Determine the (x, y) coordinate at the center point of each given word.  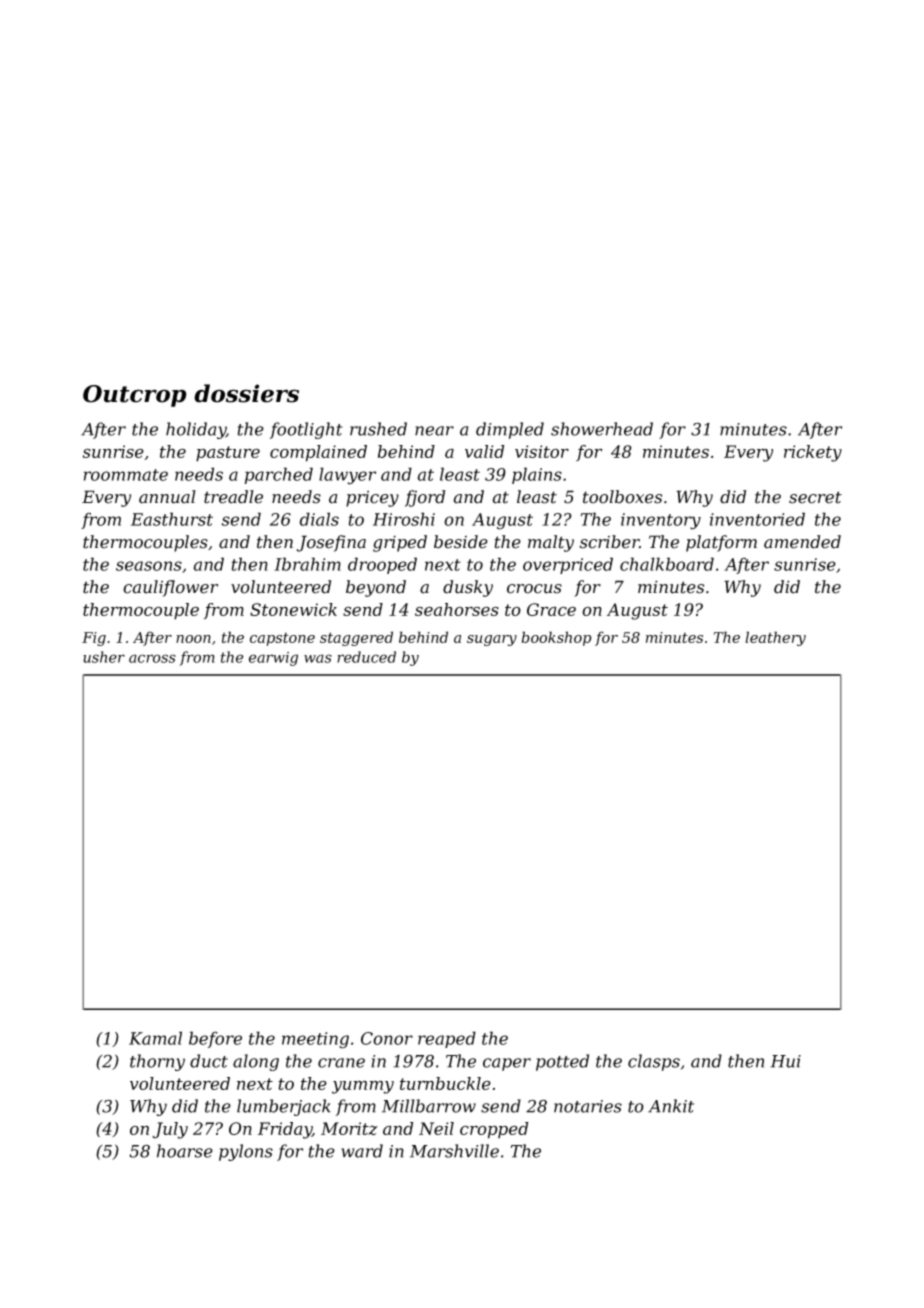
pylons (246, 1152)
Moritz (349, 1128)
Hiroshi (404, 519)
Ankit (671, 1106)
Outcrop (135, 396)
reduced (366, 657)
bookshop (557, 638)
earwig (273, 659)
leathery (775, 638)
